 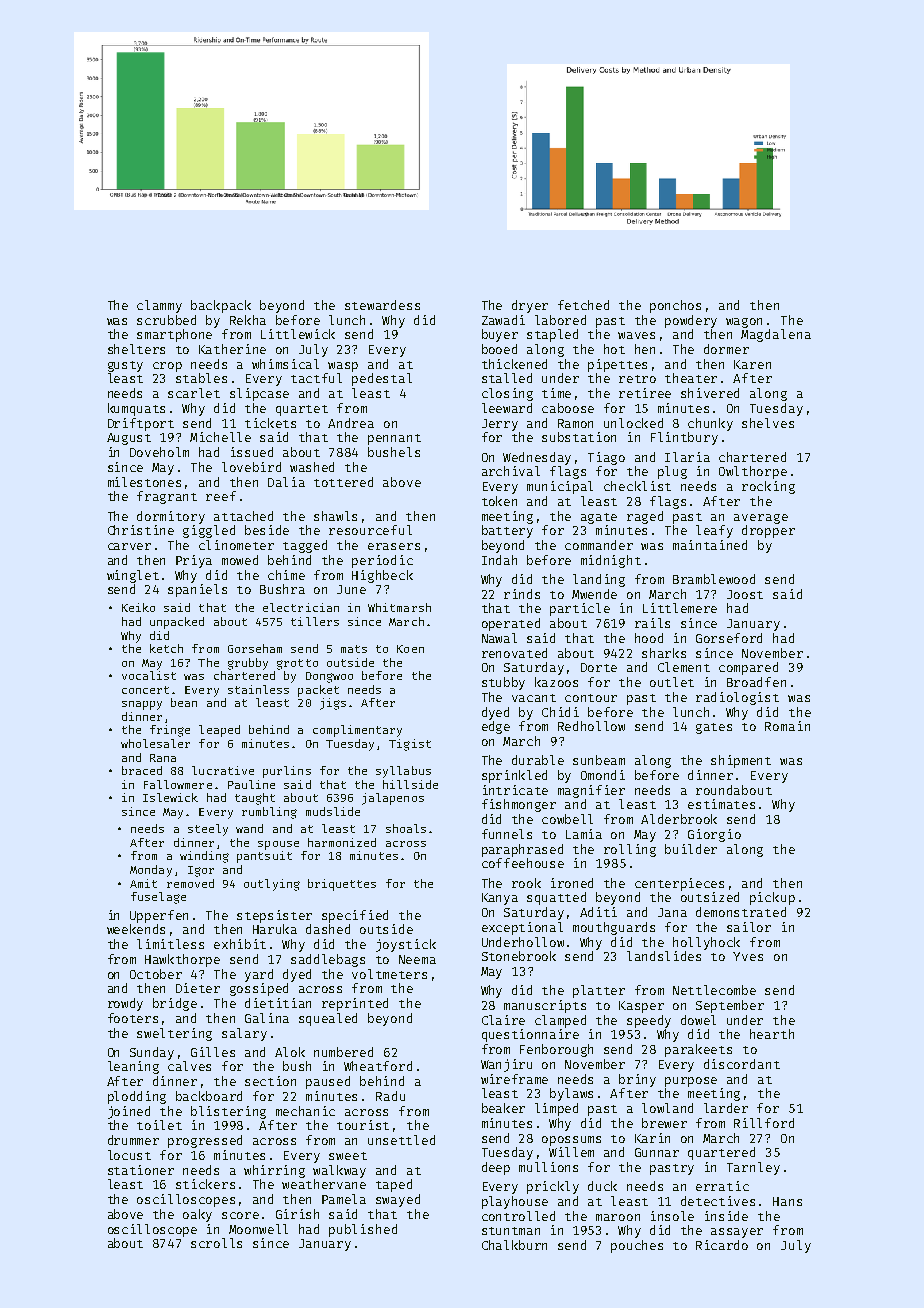 What do you see at coordinates (305, 1111) in the image?
I see `mechanic` at bounding box center [305, 1111].
